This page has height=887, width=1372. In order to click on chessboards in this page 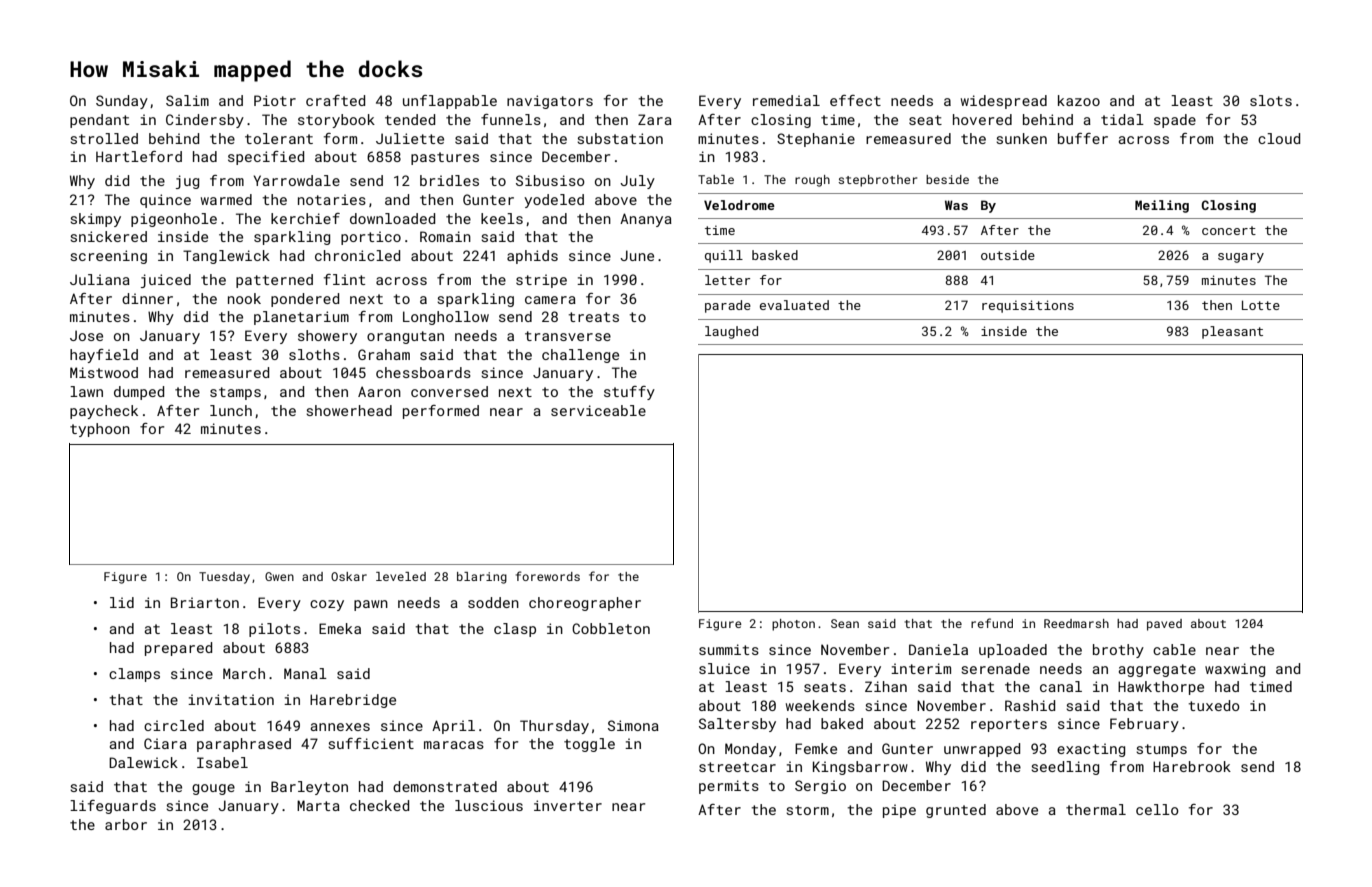, I will do `click(423, 372)`.
